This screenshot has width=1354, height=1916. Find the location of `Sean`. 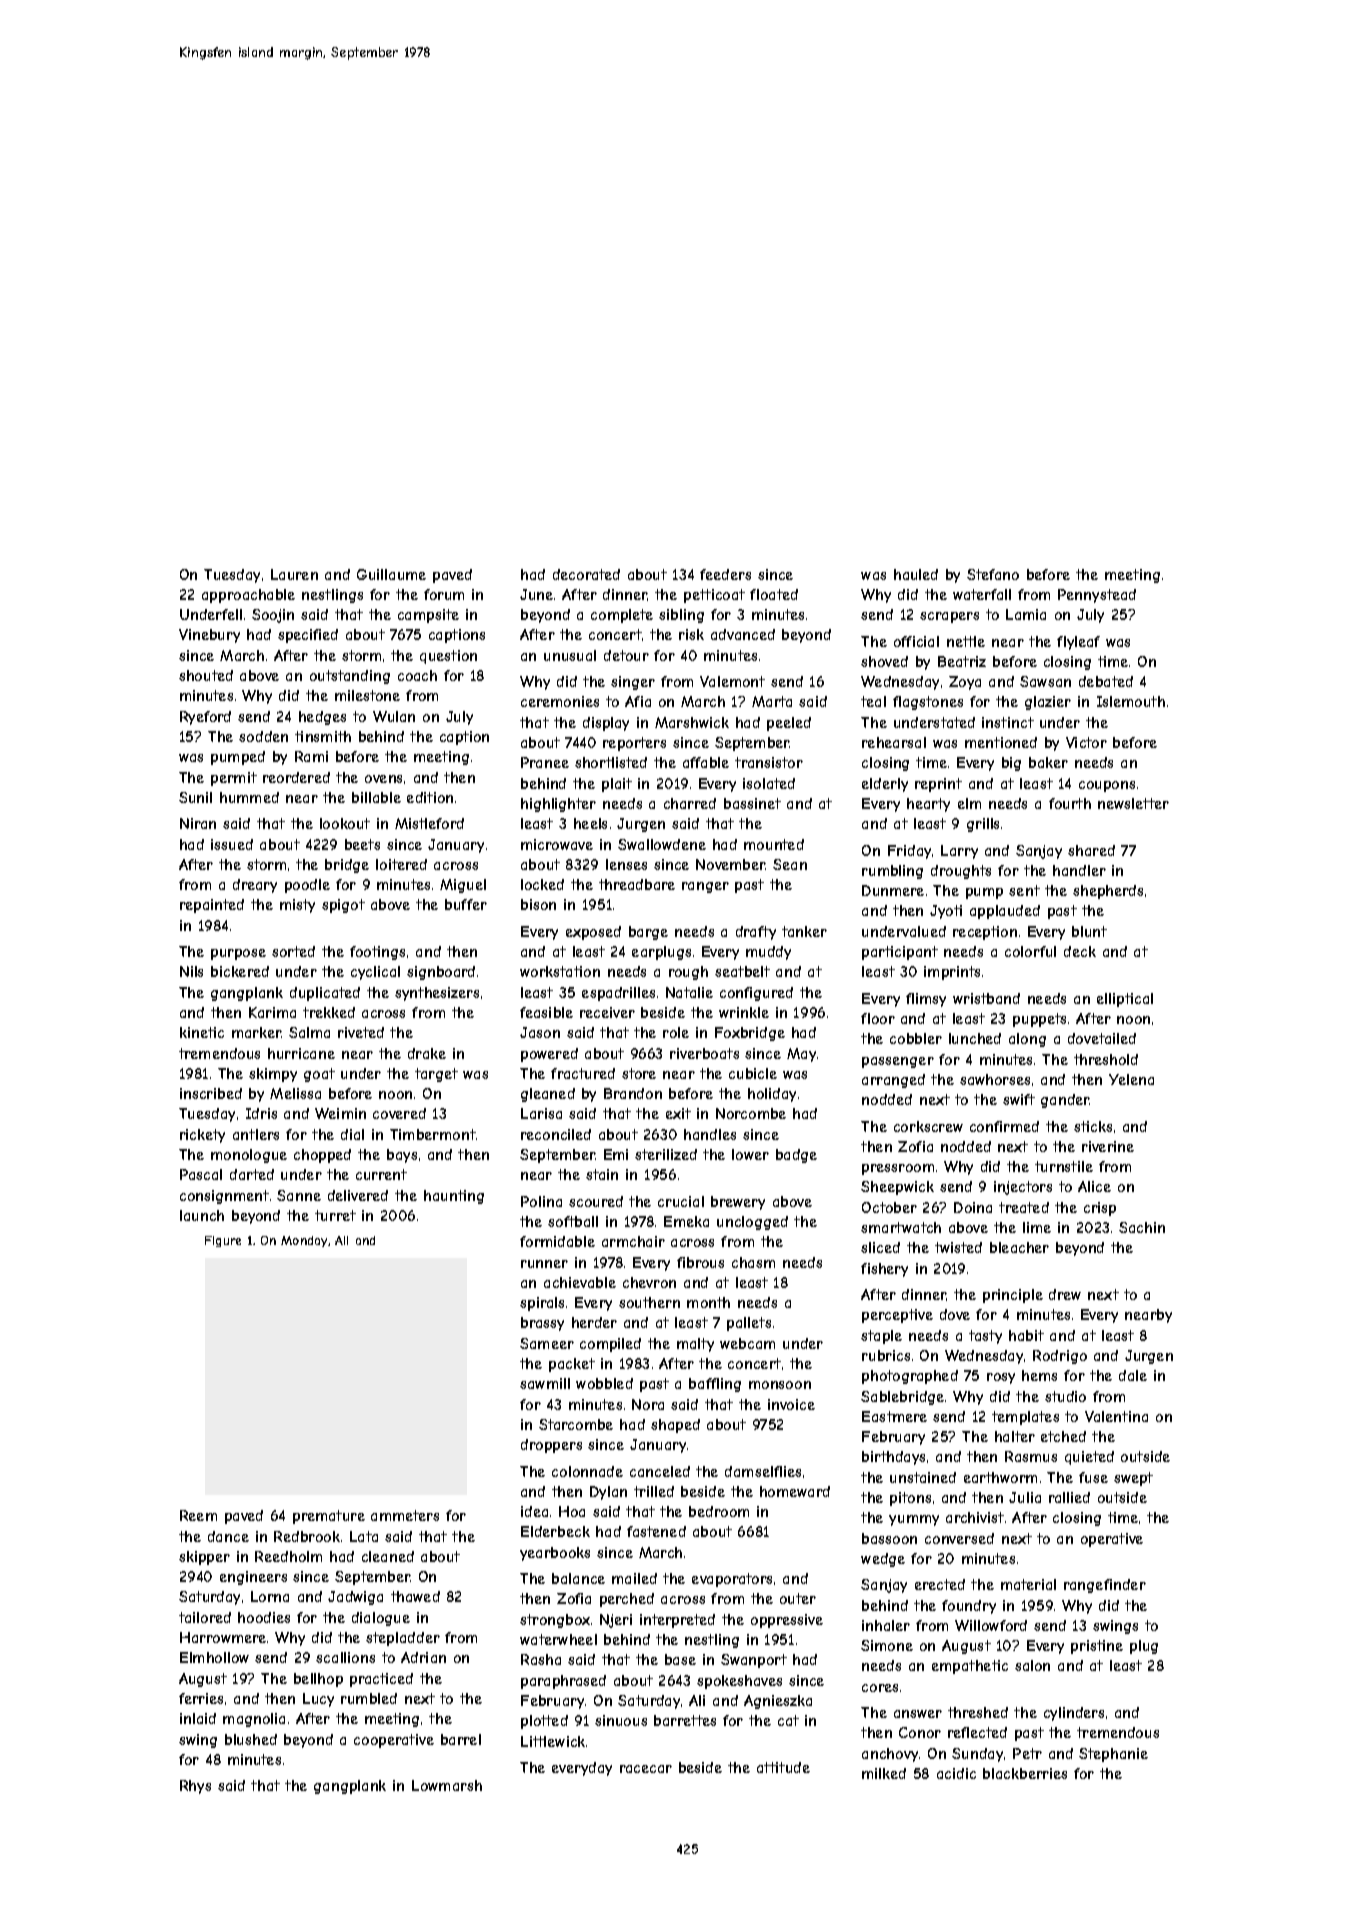

Sean is located at coordinates (790, 864).
